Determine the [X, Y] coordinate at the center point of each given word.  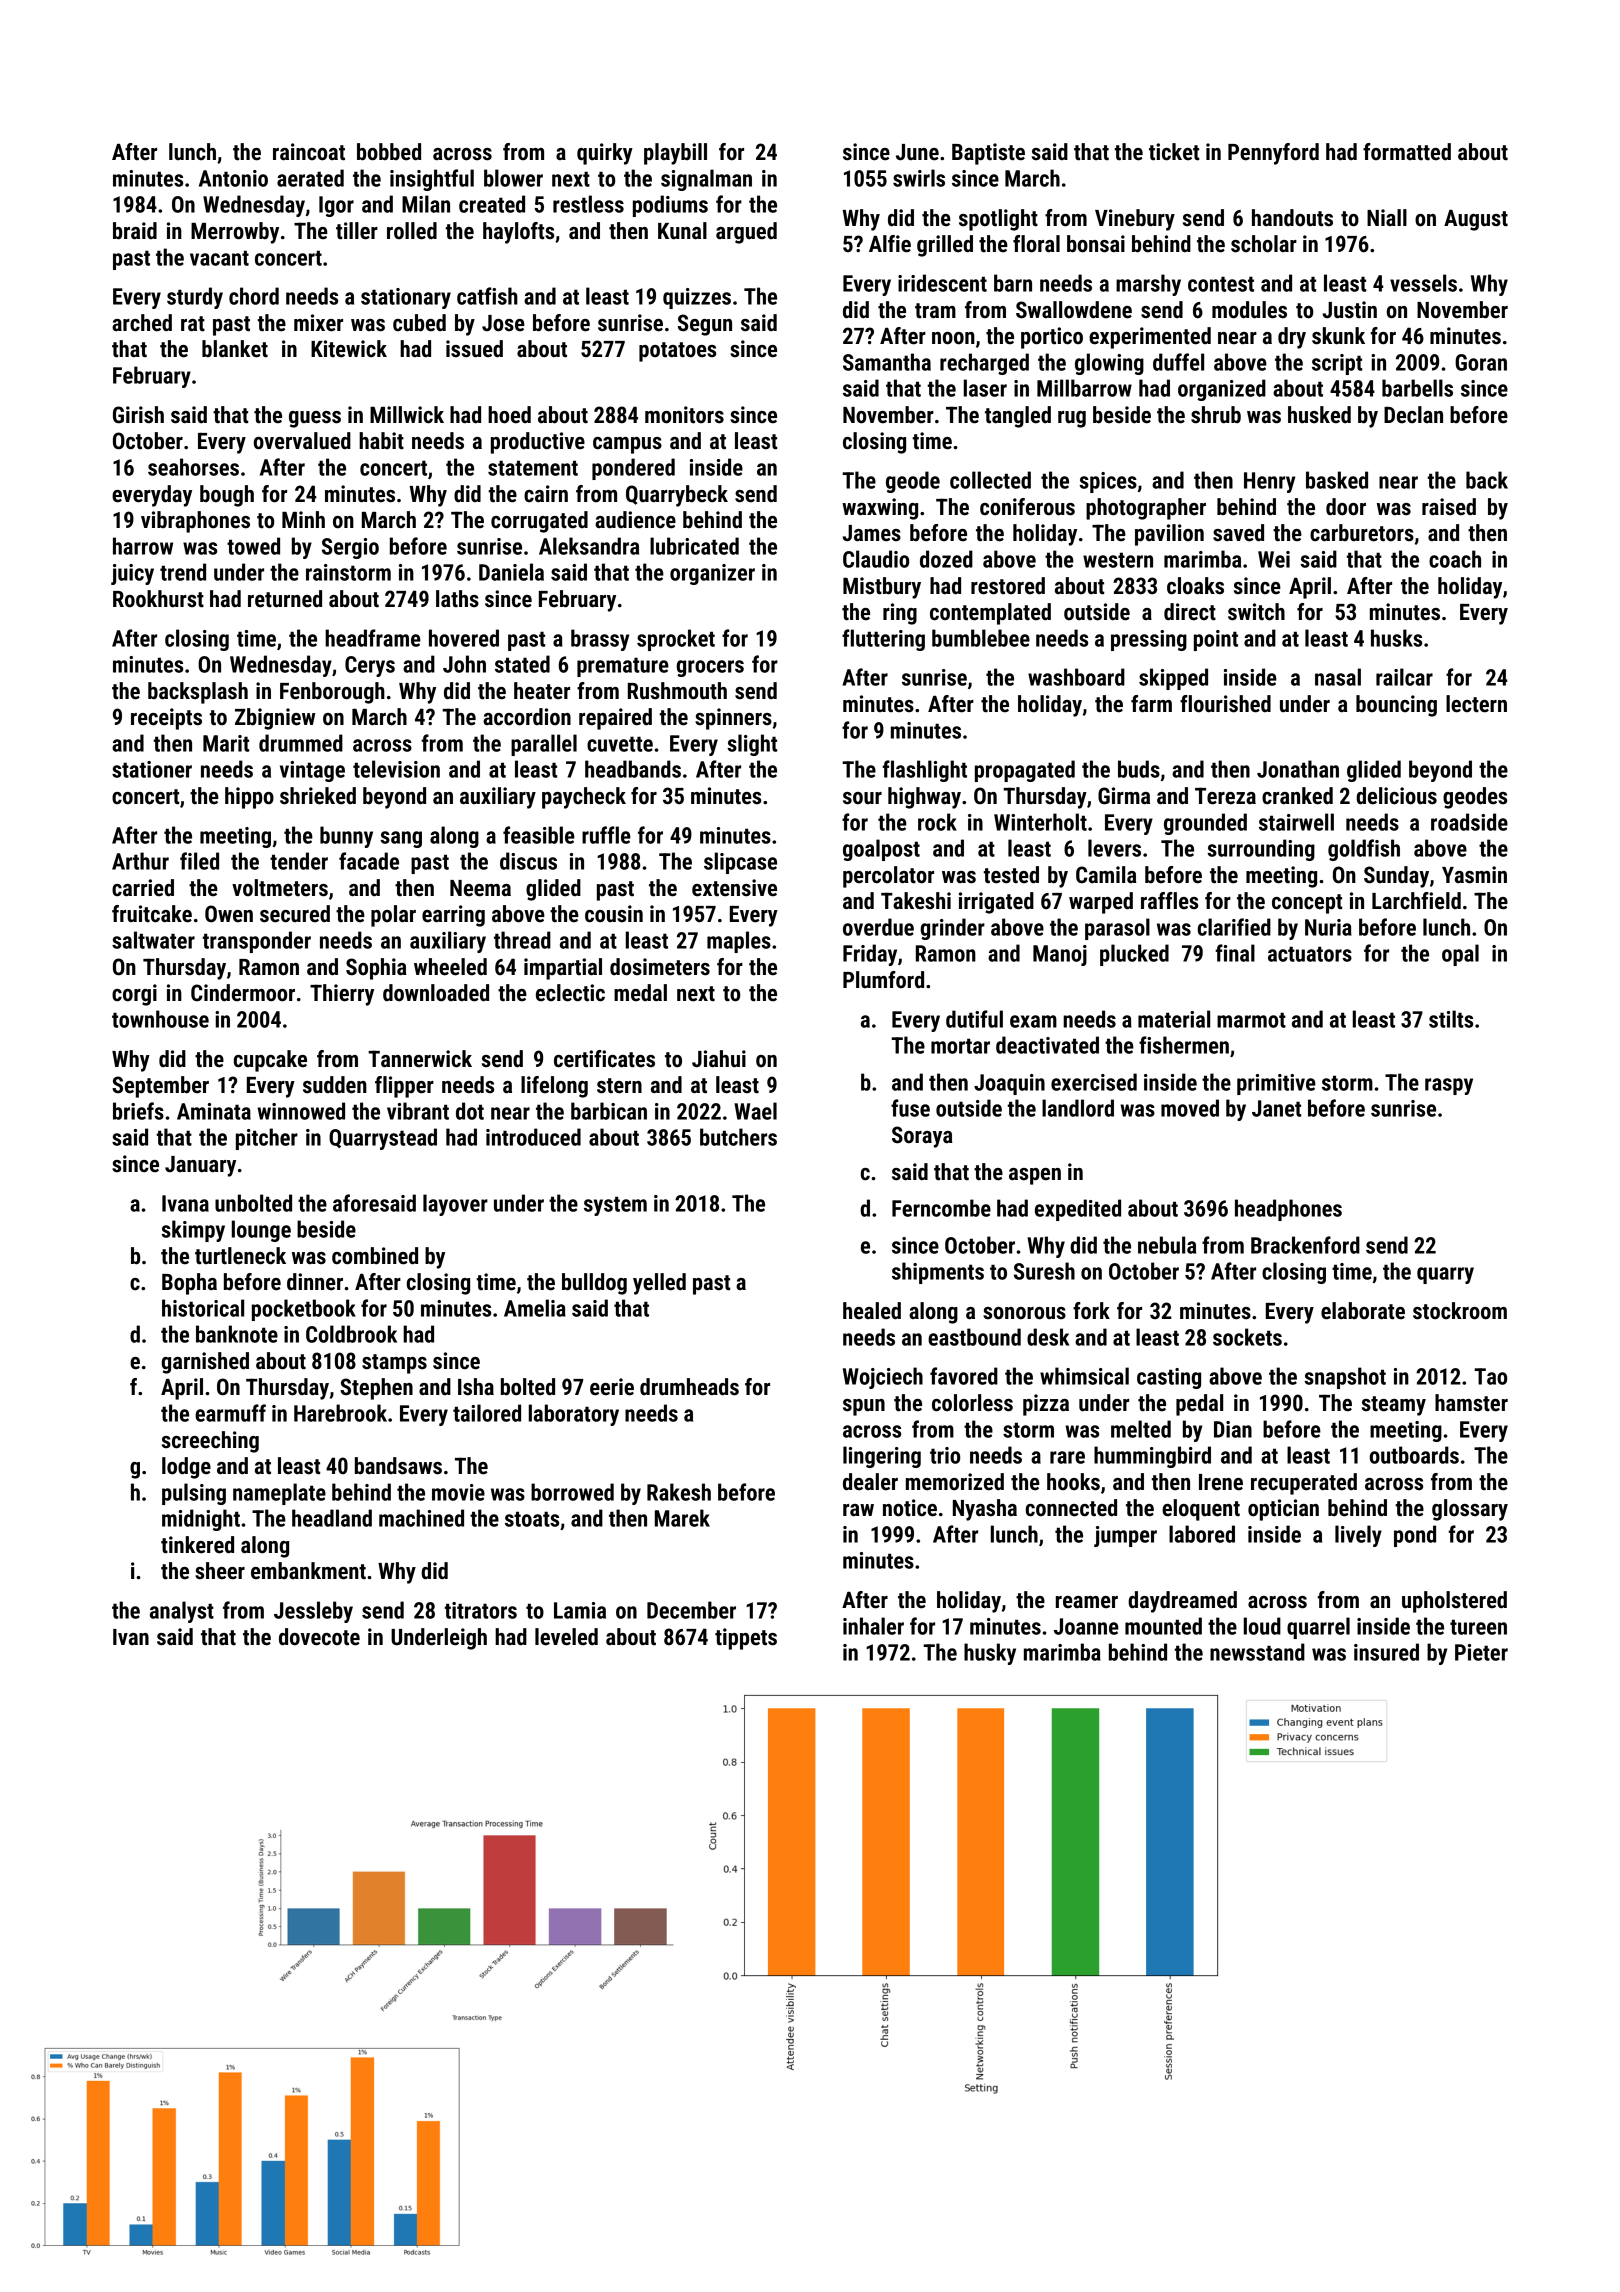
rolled [412, 231]
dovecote [319, 1637]
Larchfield [1416, 901]
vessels [1423, 283]
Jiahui [719, 1059]
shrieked [318, 796]
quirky [605, 154]
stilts [1451, 1019]
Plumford [883, 980]
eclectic [570, 993]
